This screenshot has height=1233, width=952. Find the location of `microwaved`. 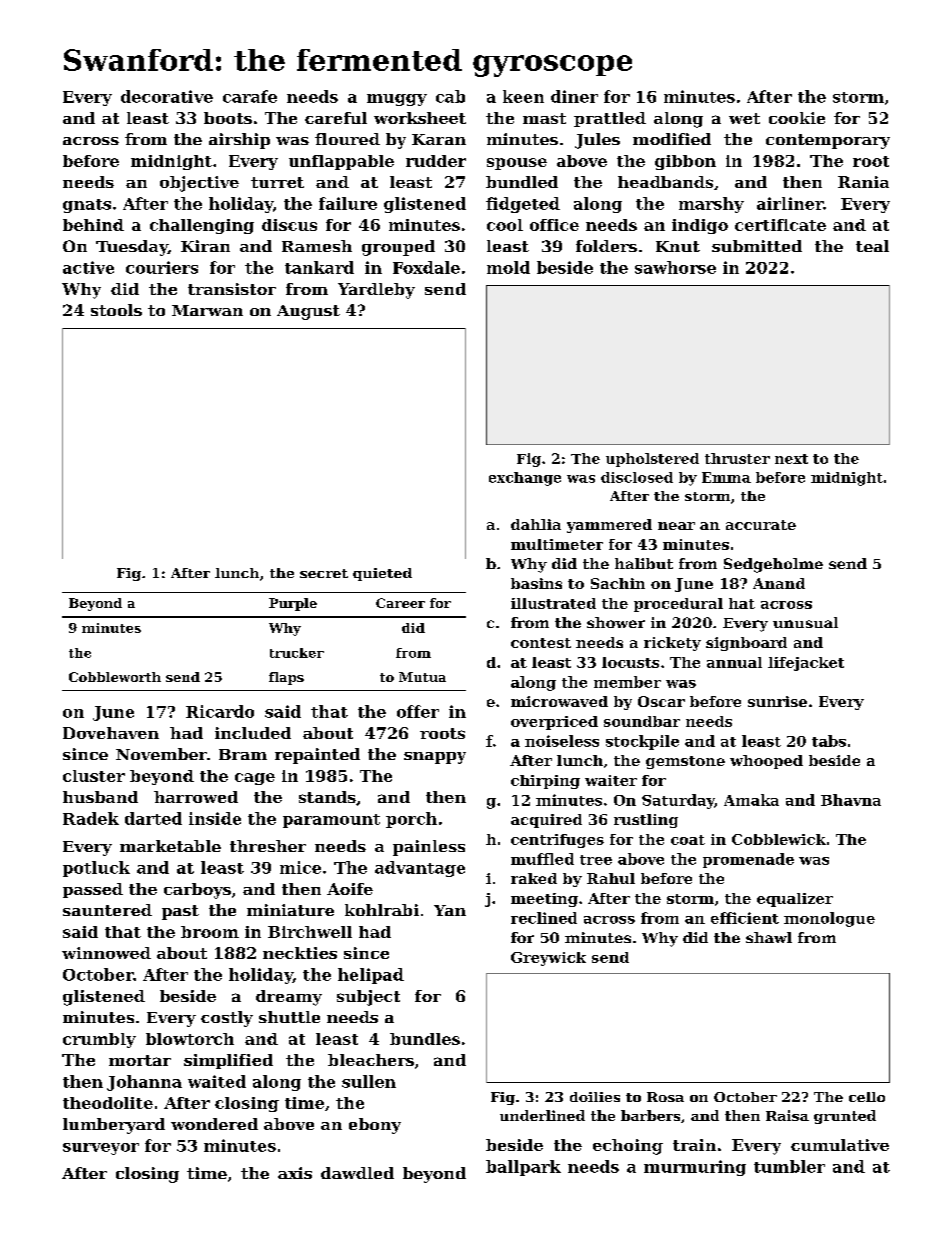

microwaved is located at coordinates (559, 701).
